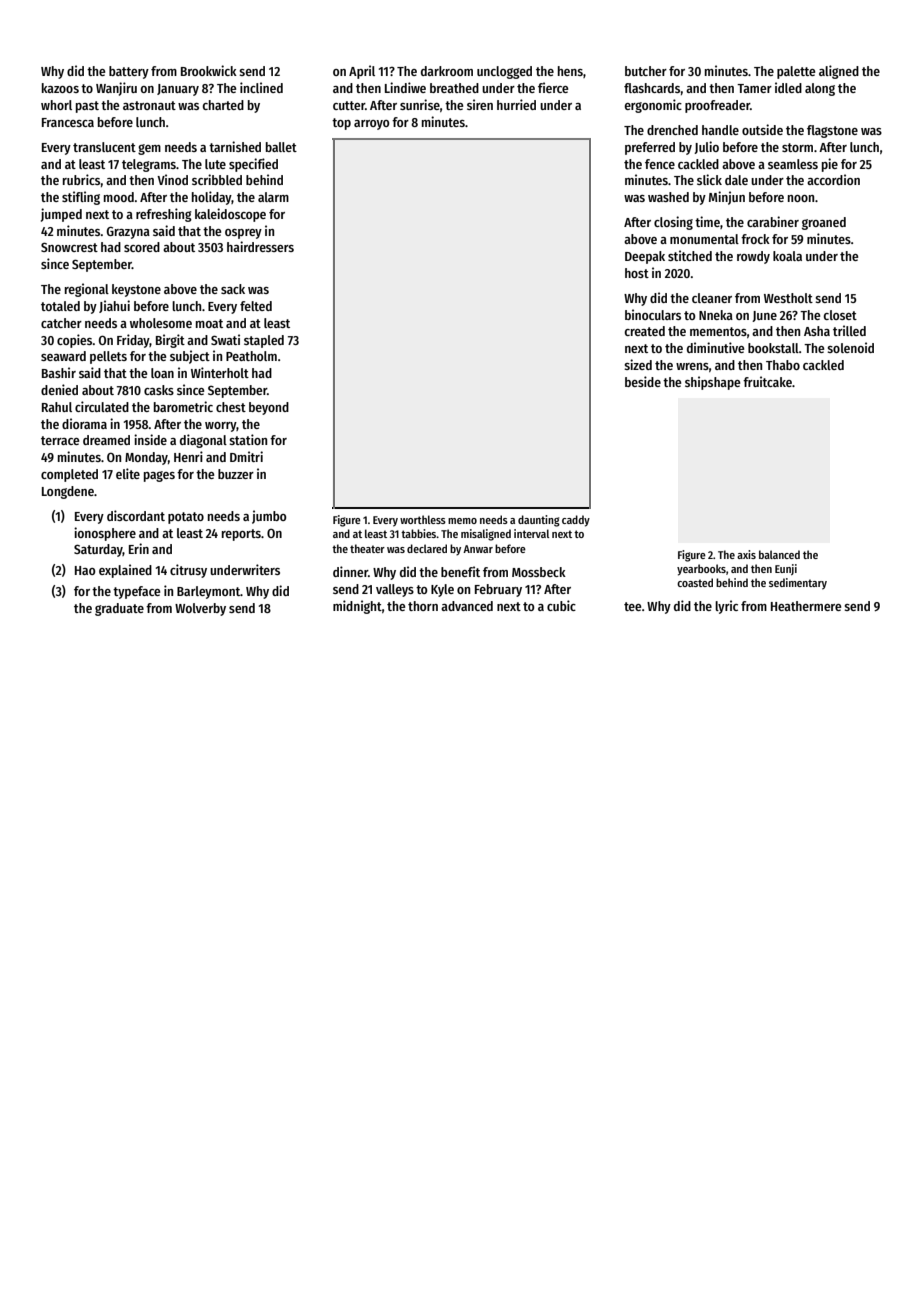 The height and width of the screenshot is (1308, 924). I want to click on unclogged, so click(504, 72).
